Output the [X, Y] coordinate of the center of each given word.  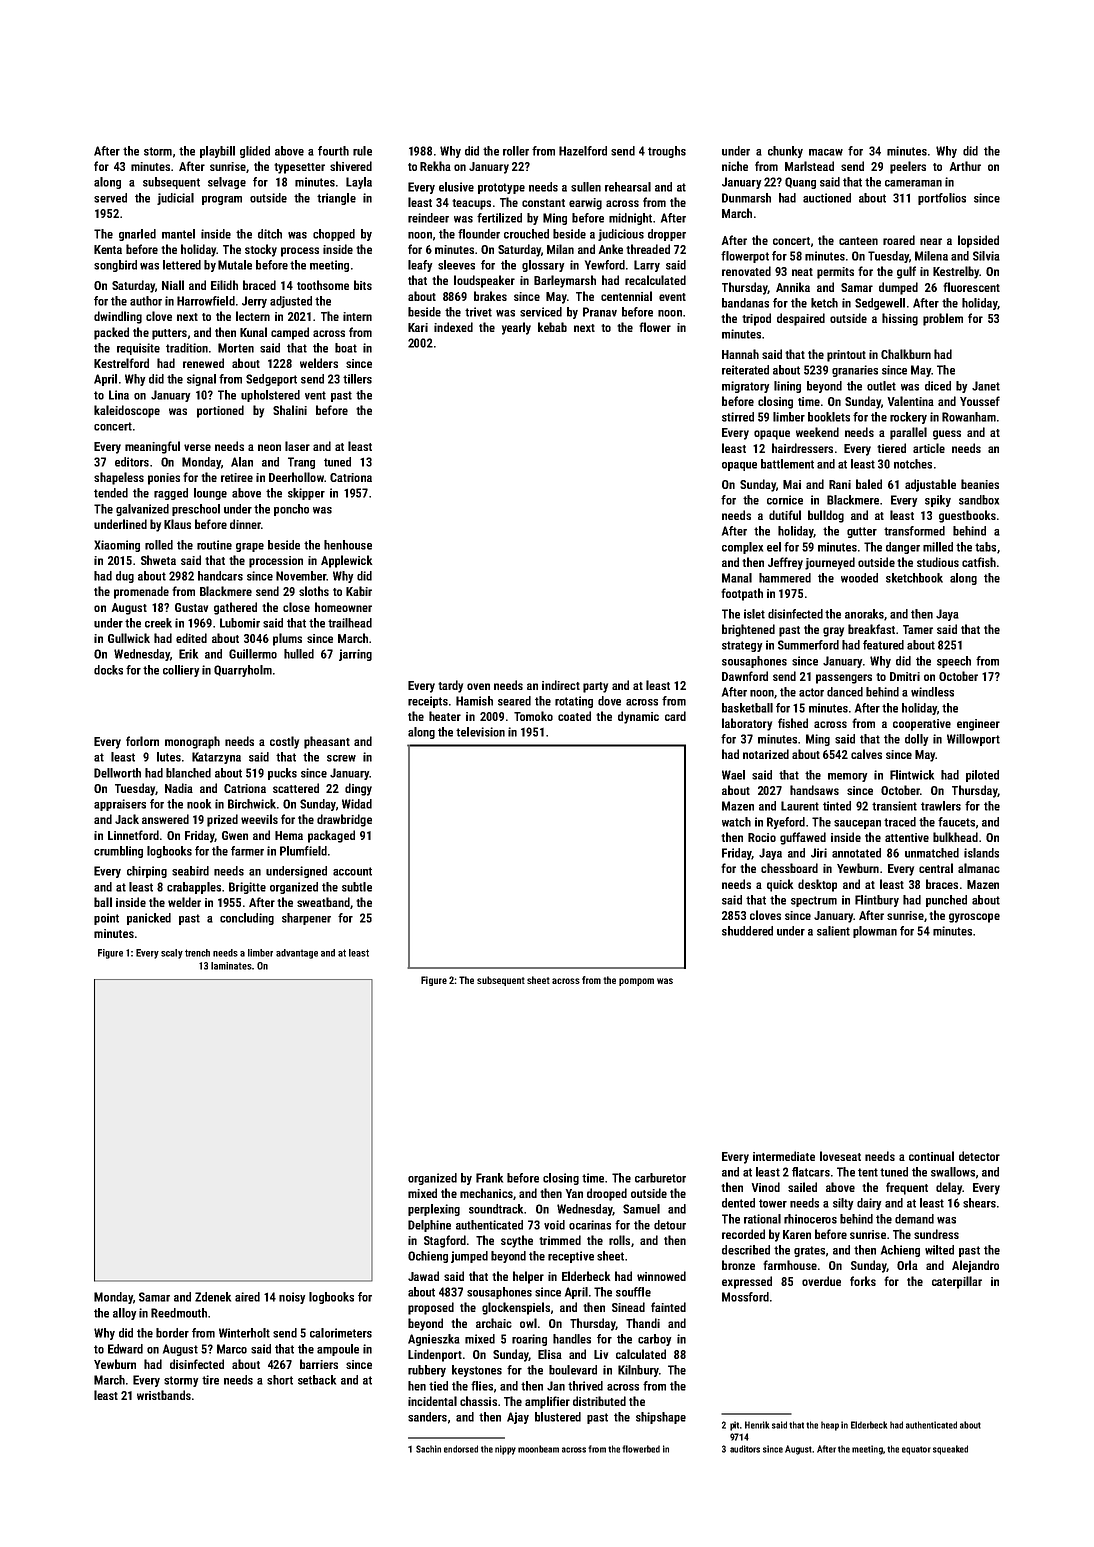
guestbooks [967, 516]
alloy [124, 1314]
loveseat [840, 1156]
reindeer [428, 218]
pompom [636, 982]
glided [255, 152]
